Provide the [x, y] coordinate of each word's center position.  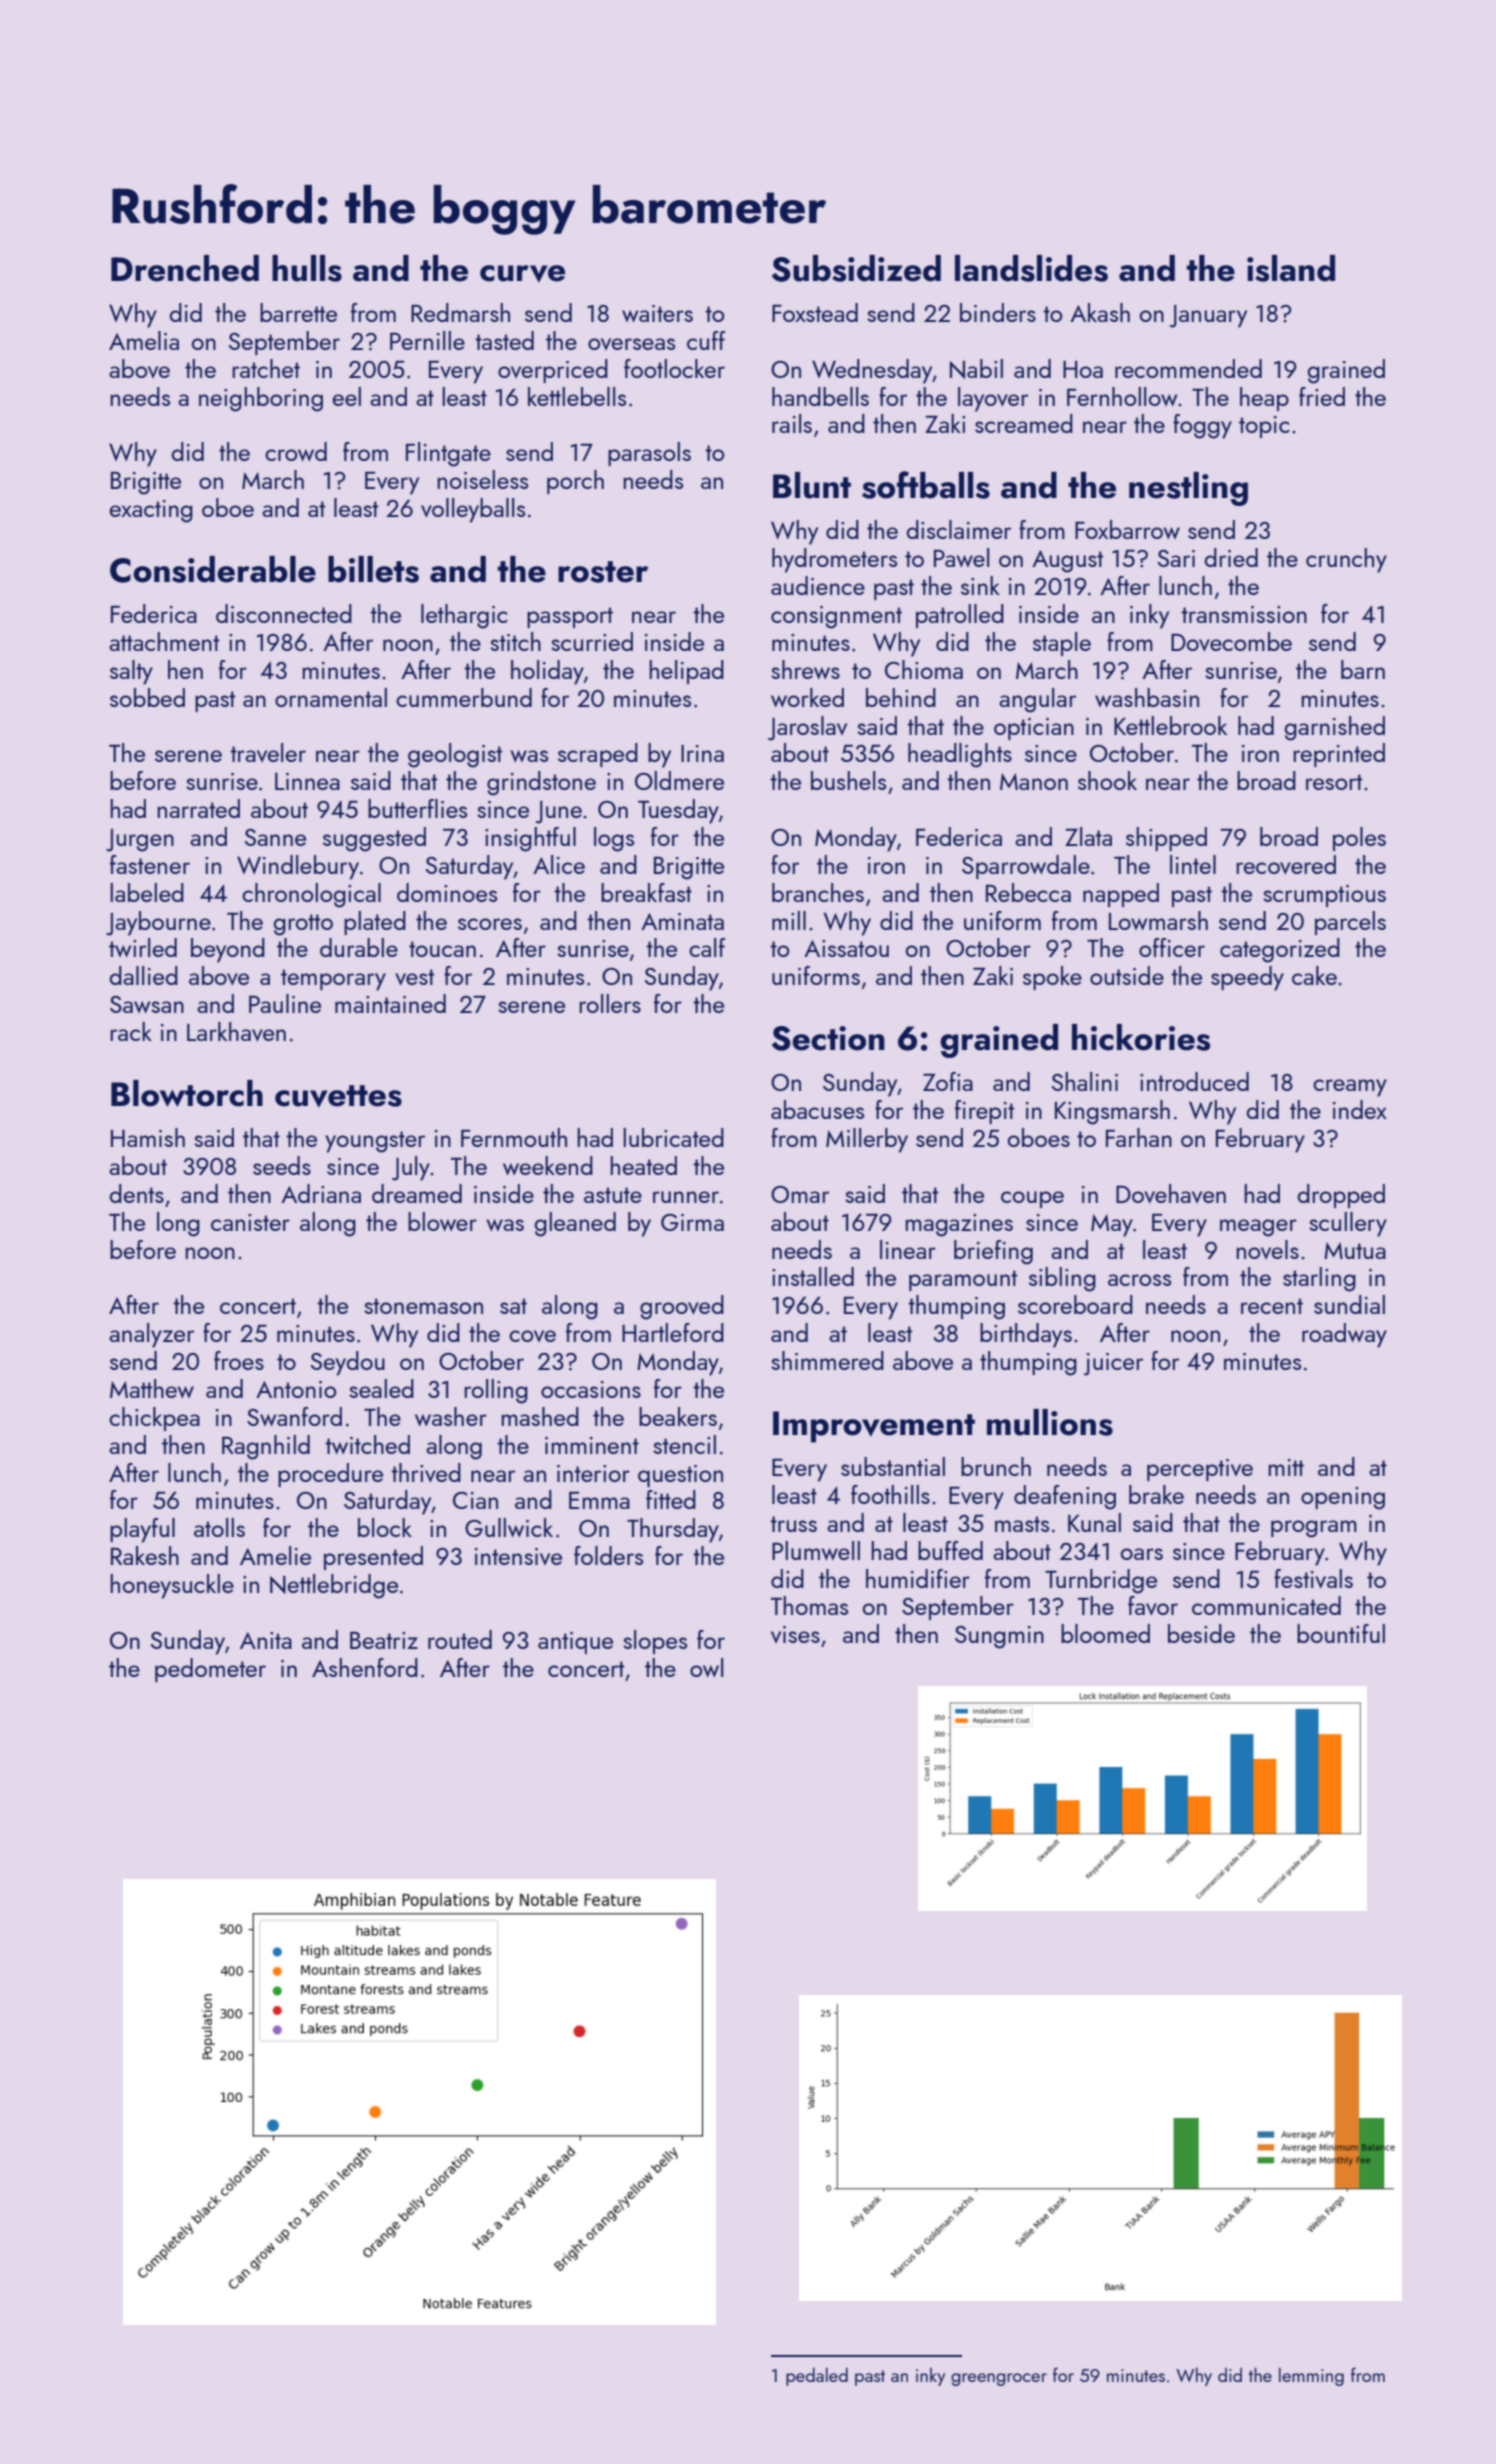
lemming [1311, 2376]
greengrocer [999, 2379]
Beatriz [384, 1640]
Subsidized [856, 268]
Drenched [185, 268]
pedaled [817, 2376]
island [1291, 268]
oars [1142, 1554]
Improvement [874, 1427]
